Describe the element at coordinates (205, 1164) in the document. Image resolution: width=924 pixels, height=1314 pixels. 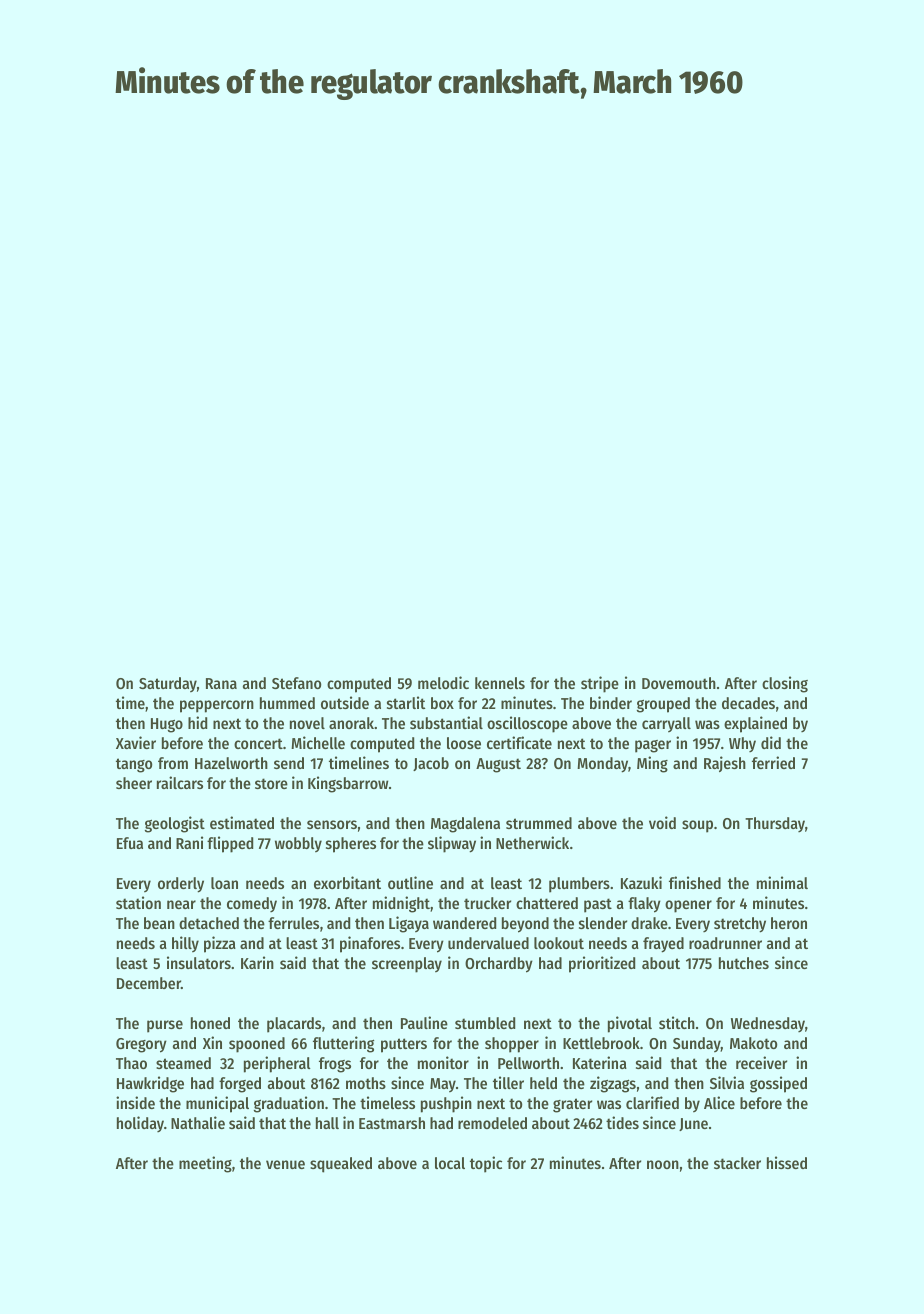
I see `meeting` at that location.
